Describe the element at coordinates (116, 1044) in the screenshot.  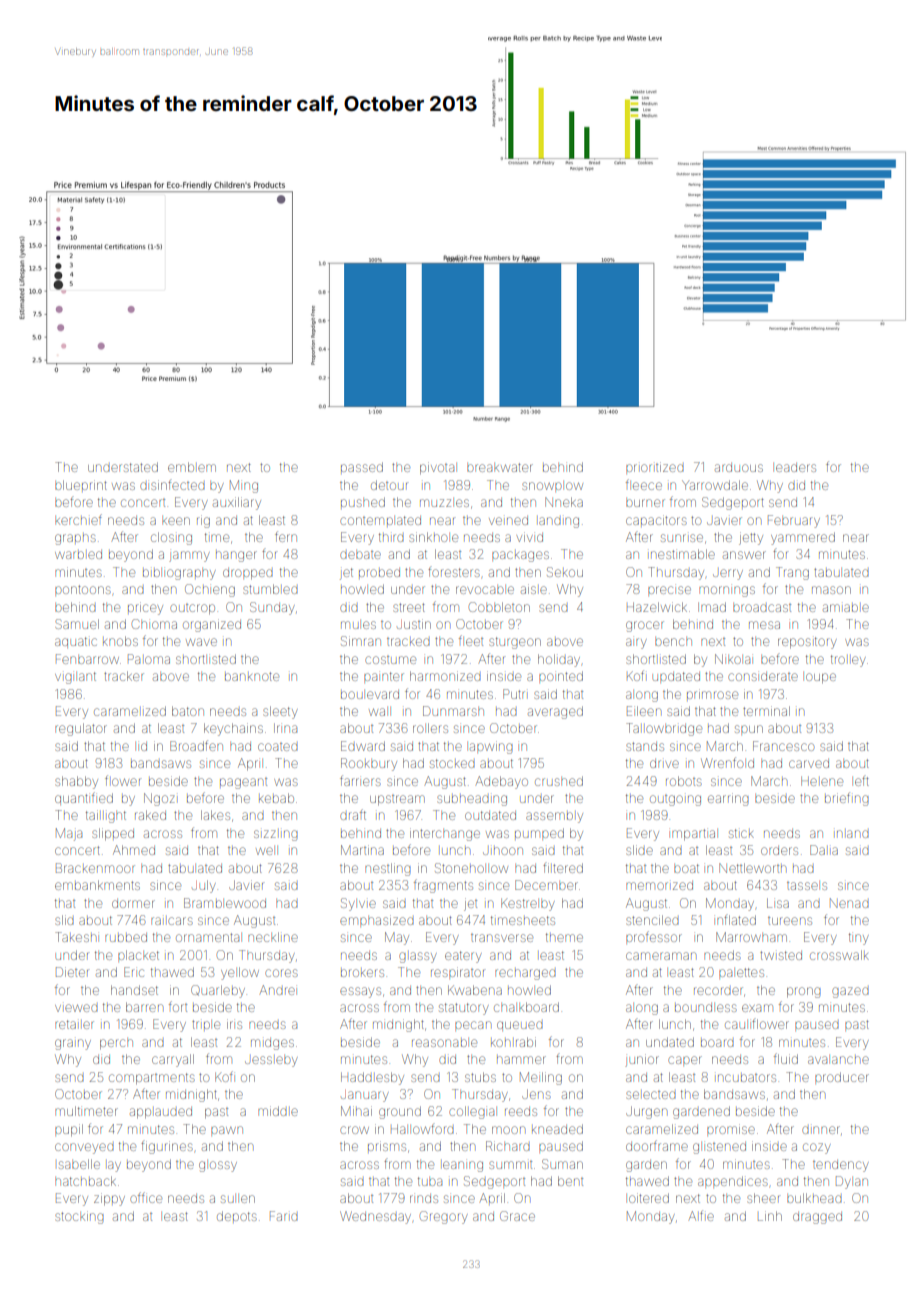
I see `perch` at that location.
